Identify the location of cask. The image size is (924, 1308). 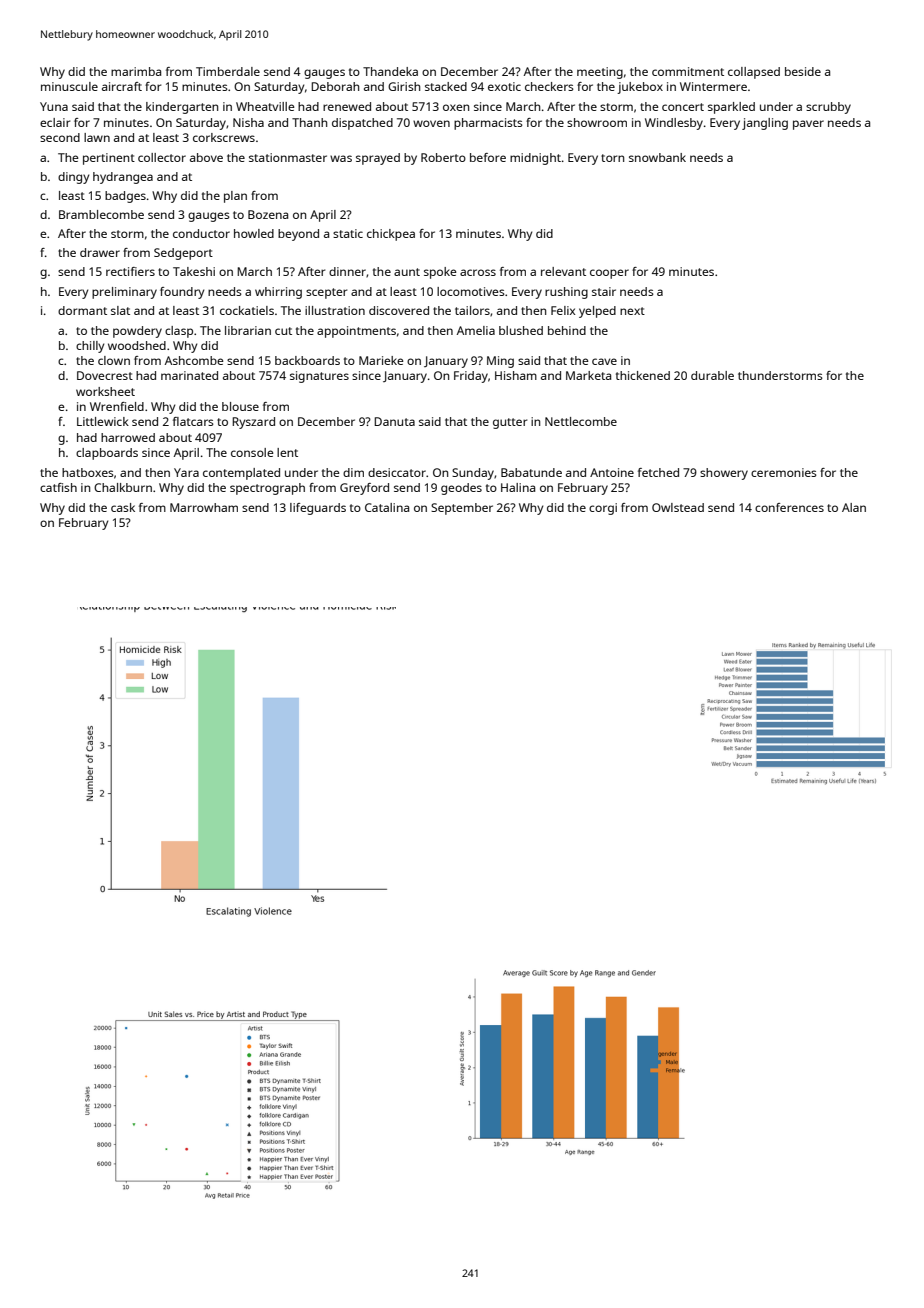
(123, 507).
